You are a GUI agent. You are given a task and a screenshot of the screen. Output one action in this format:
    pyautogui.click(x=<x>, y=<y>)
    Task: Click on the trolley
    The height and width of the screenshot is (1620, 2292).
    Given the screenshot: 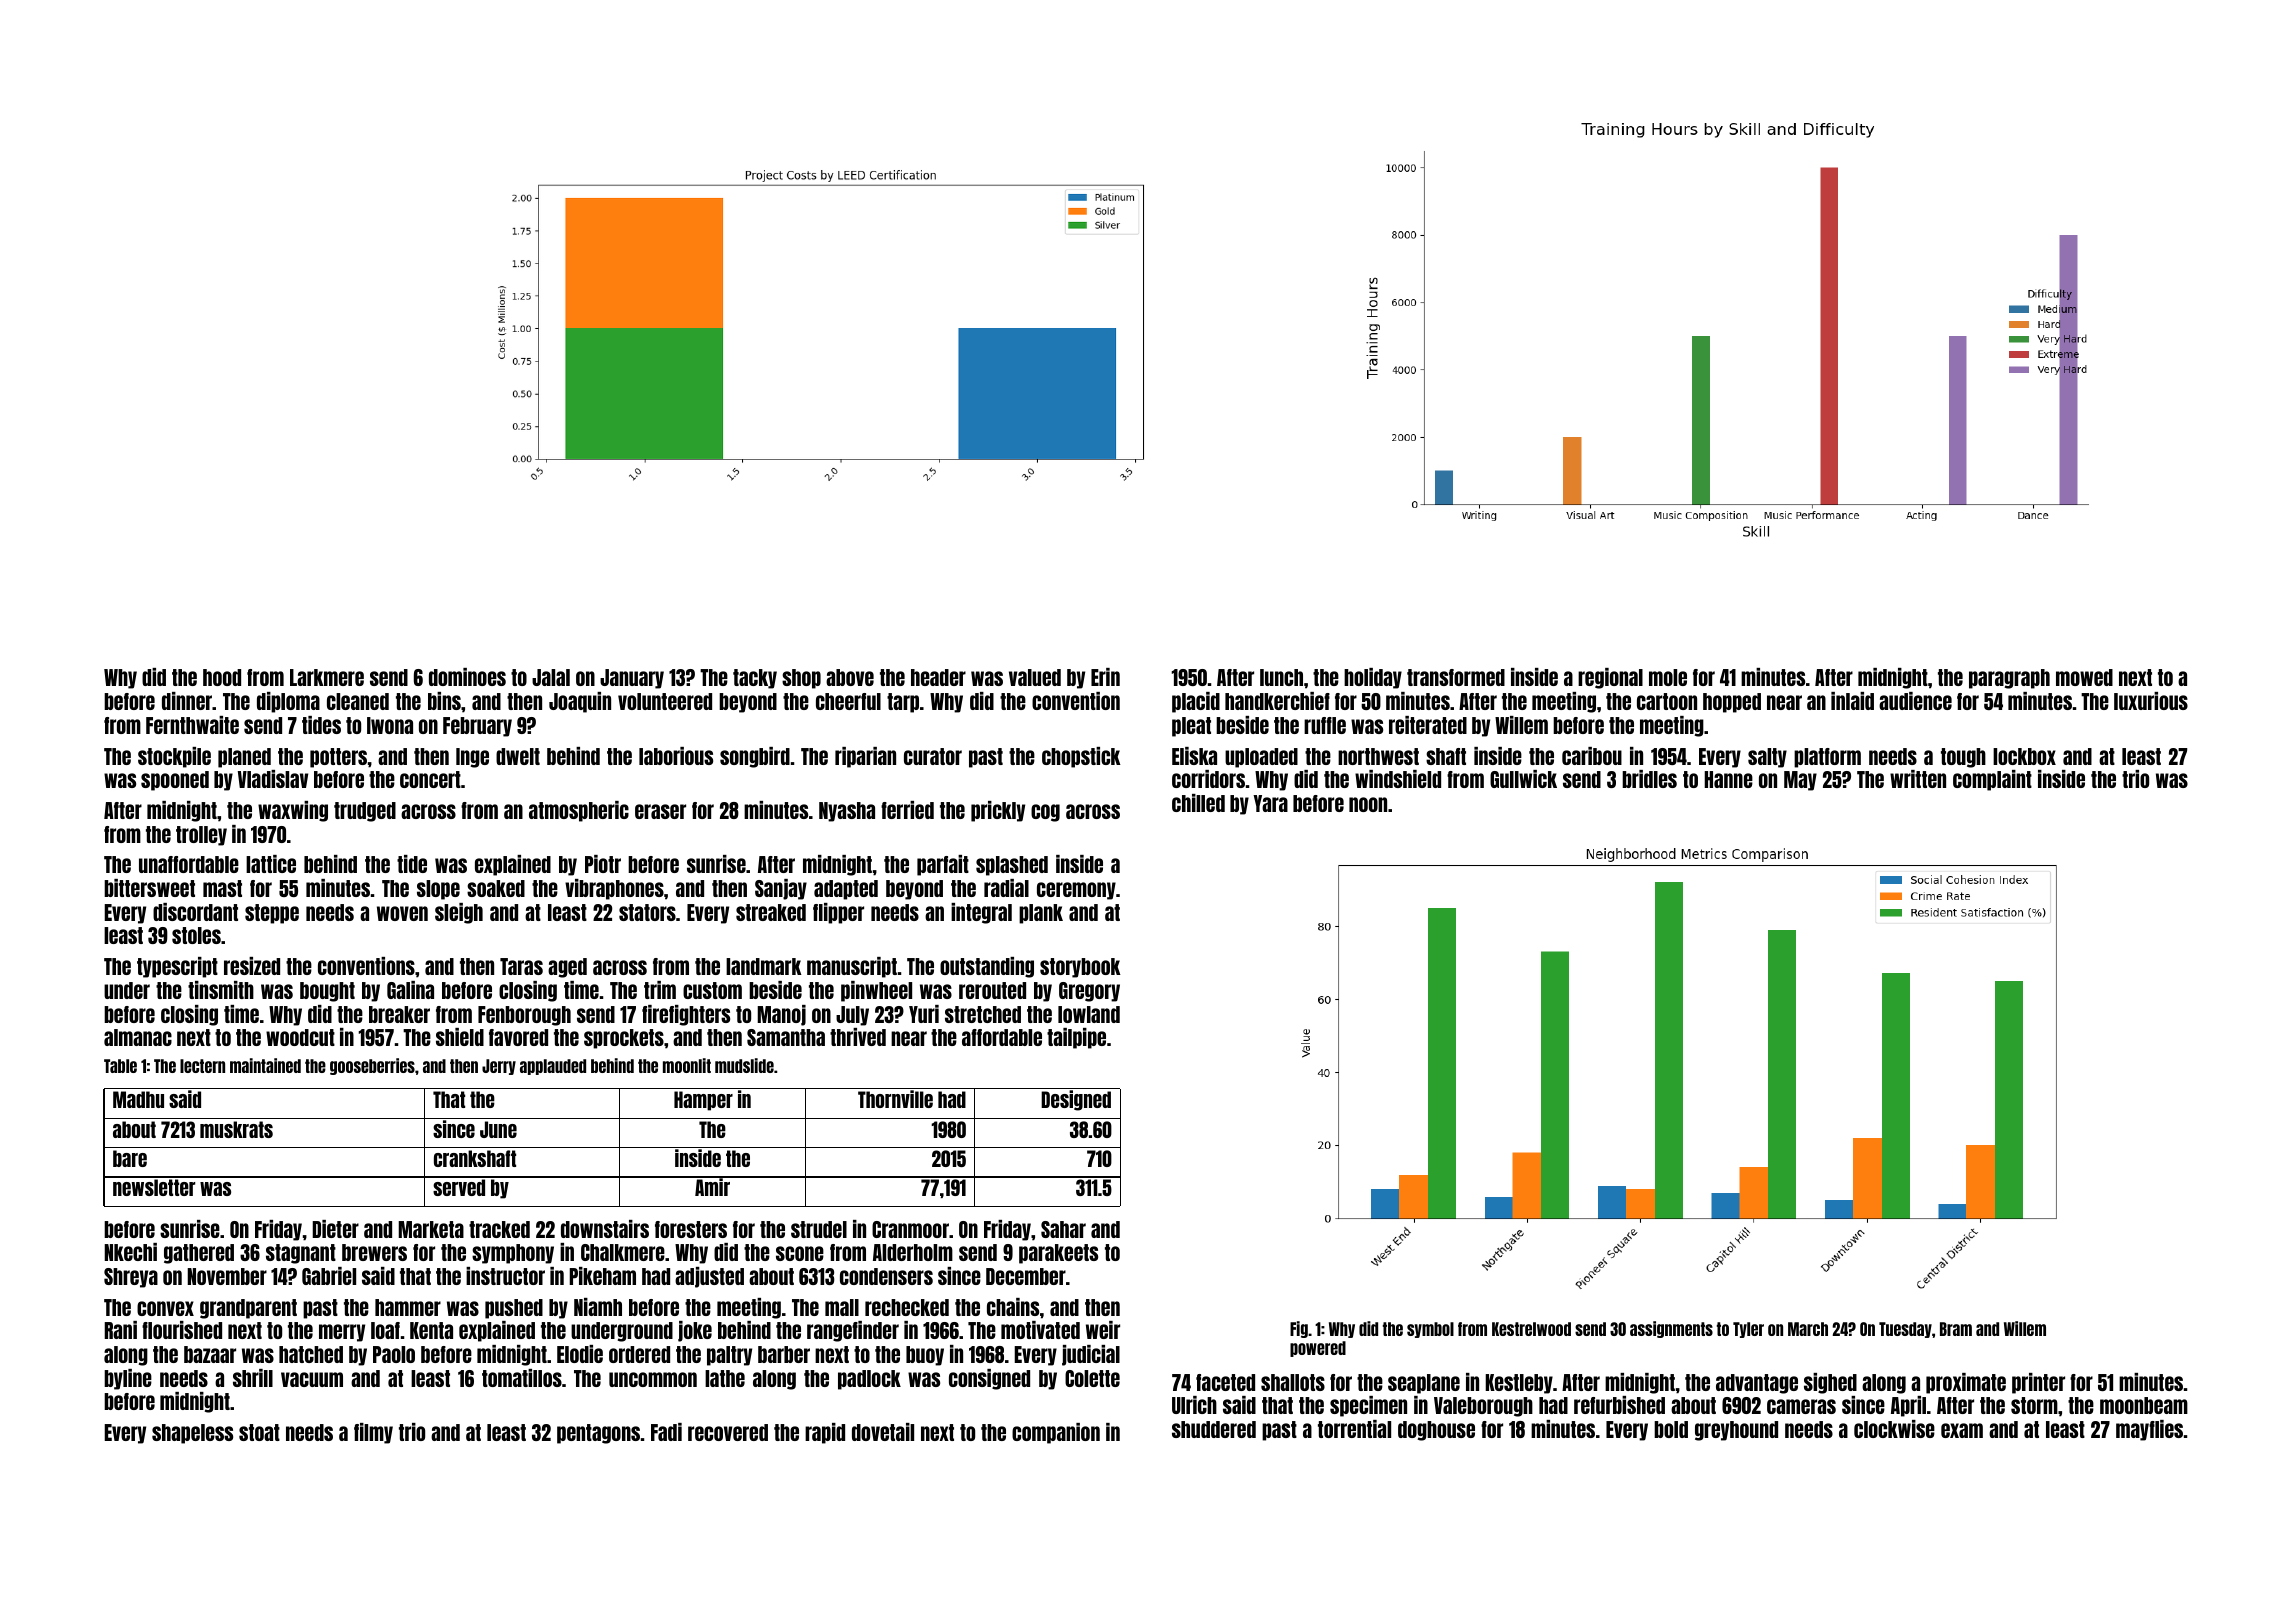 What is the action you would take?
    pyautogui.click(x=201, y=836)
